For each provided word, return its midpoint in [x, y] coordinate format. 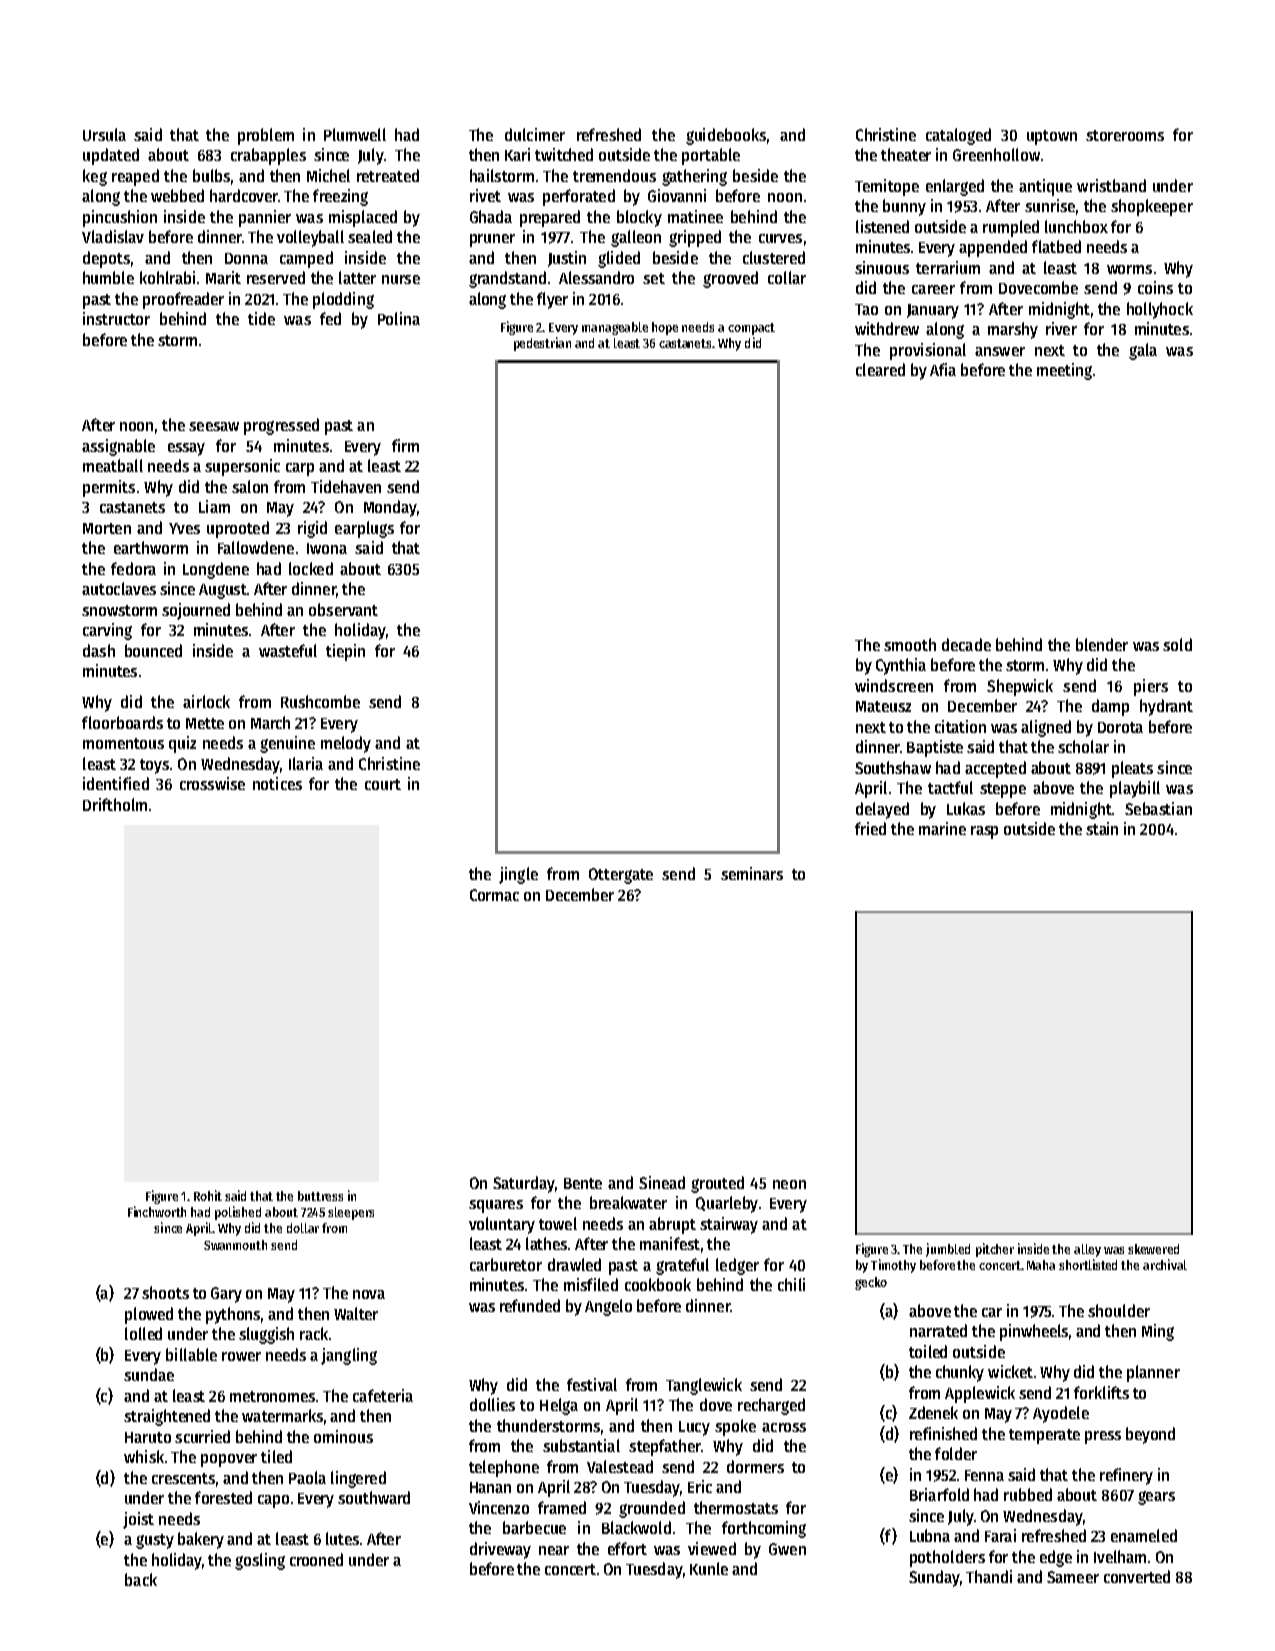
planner [1153, 1373]
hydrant [1166, 707]
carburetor [506, 1264]
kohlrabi [167, 277]
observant [343, 609]
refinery [1126, 1476]
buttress [320, 1196]
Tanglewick [704, 1386]
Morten [107, 528]
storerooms [1125, 135]
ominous [343, 1436]
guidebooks [726, 136]
